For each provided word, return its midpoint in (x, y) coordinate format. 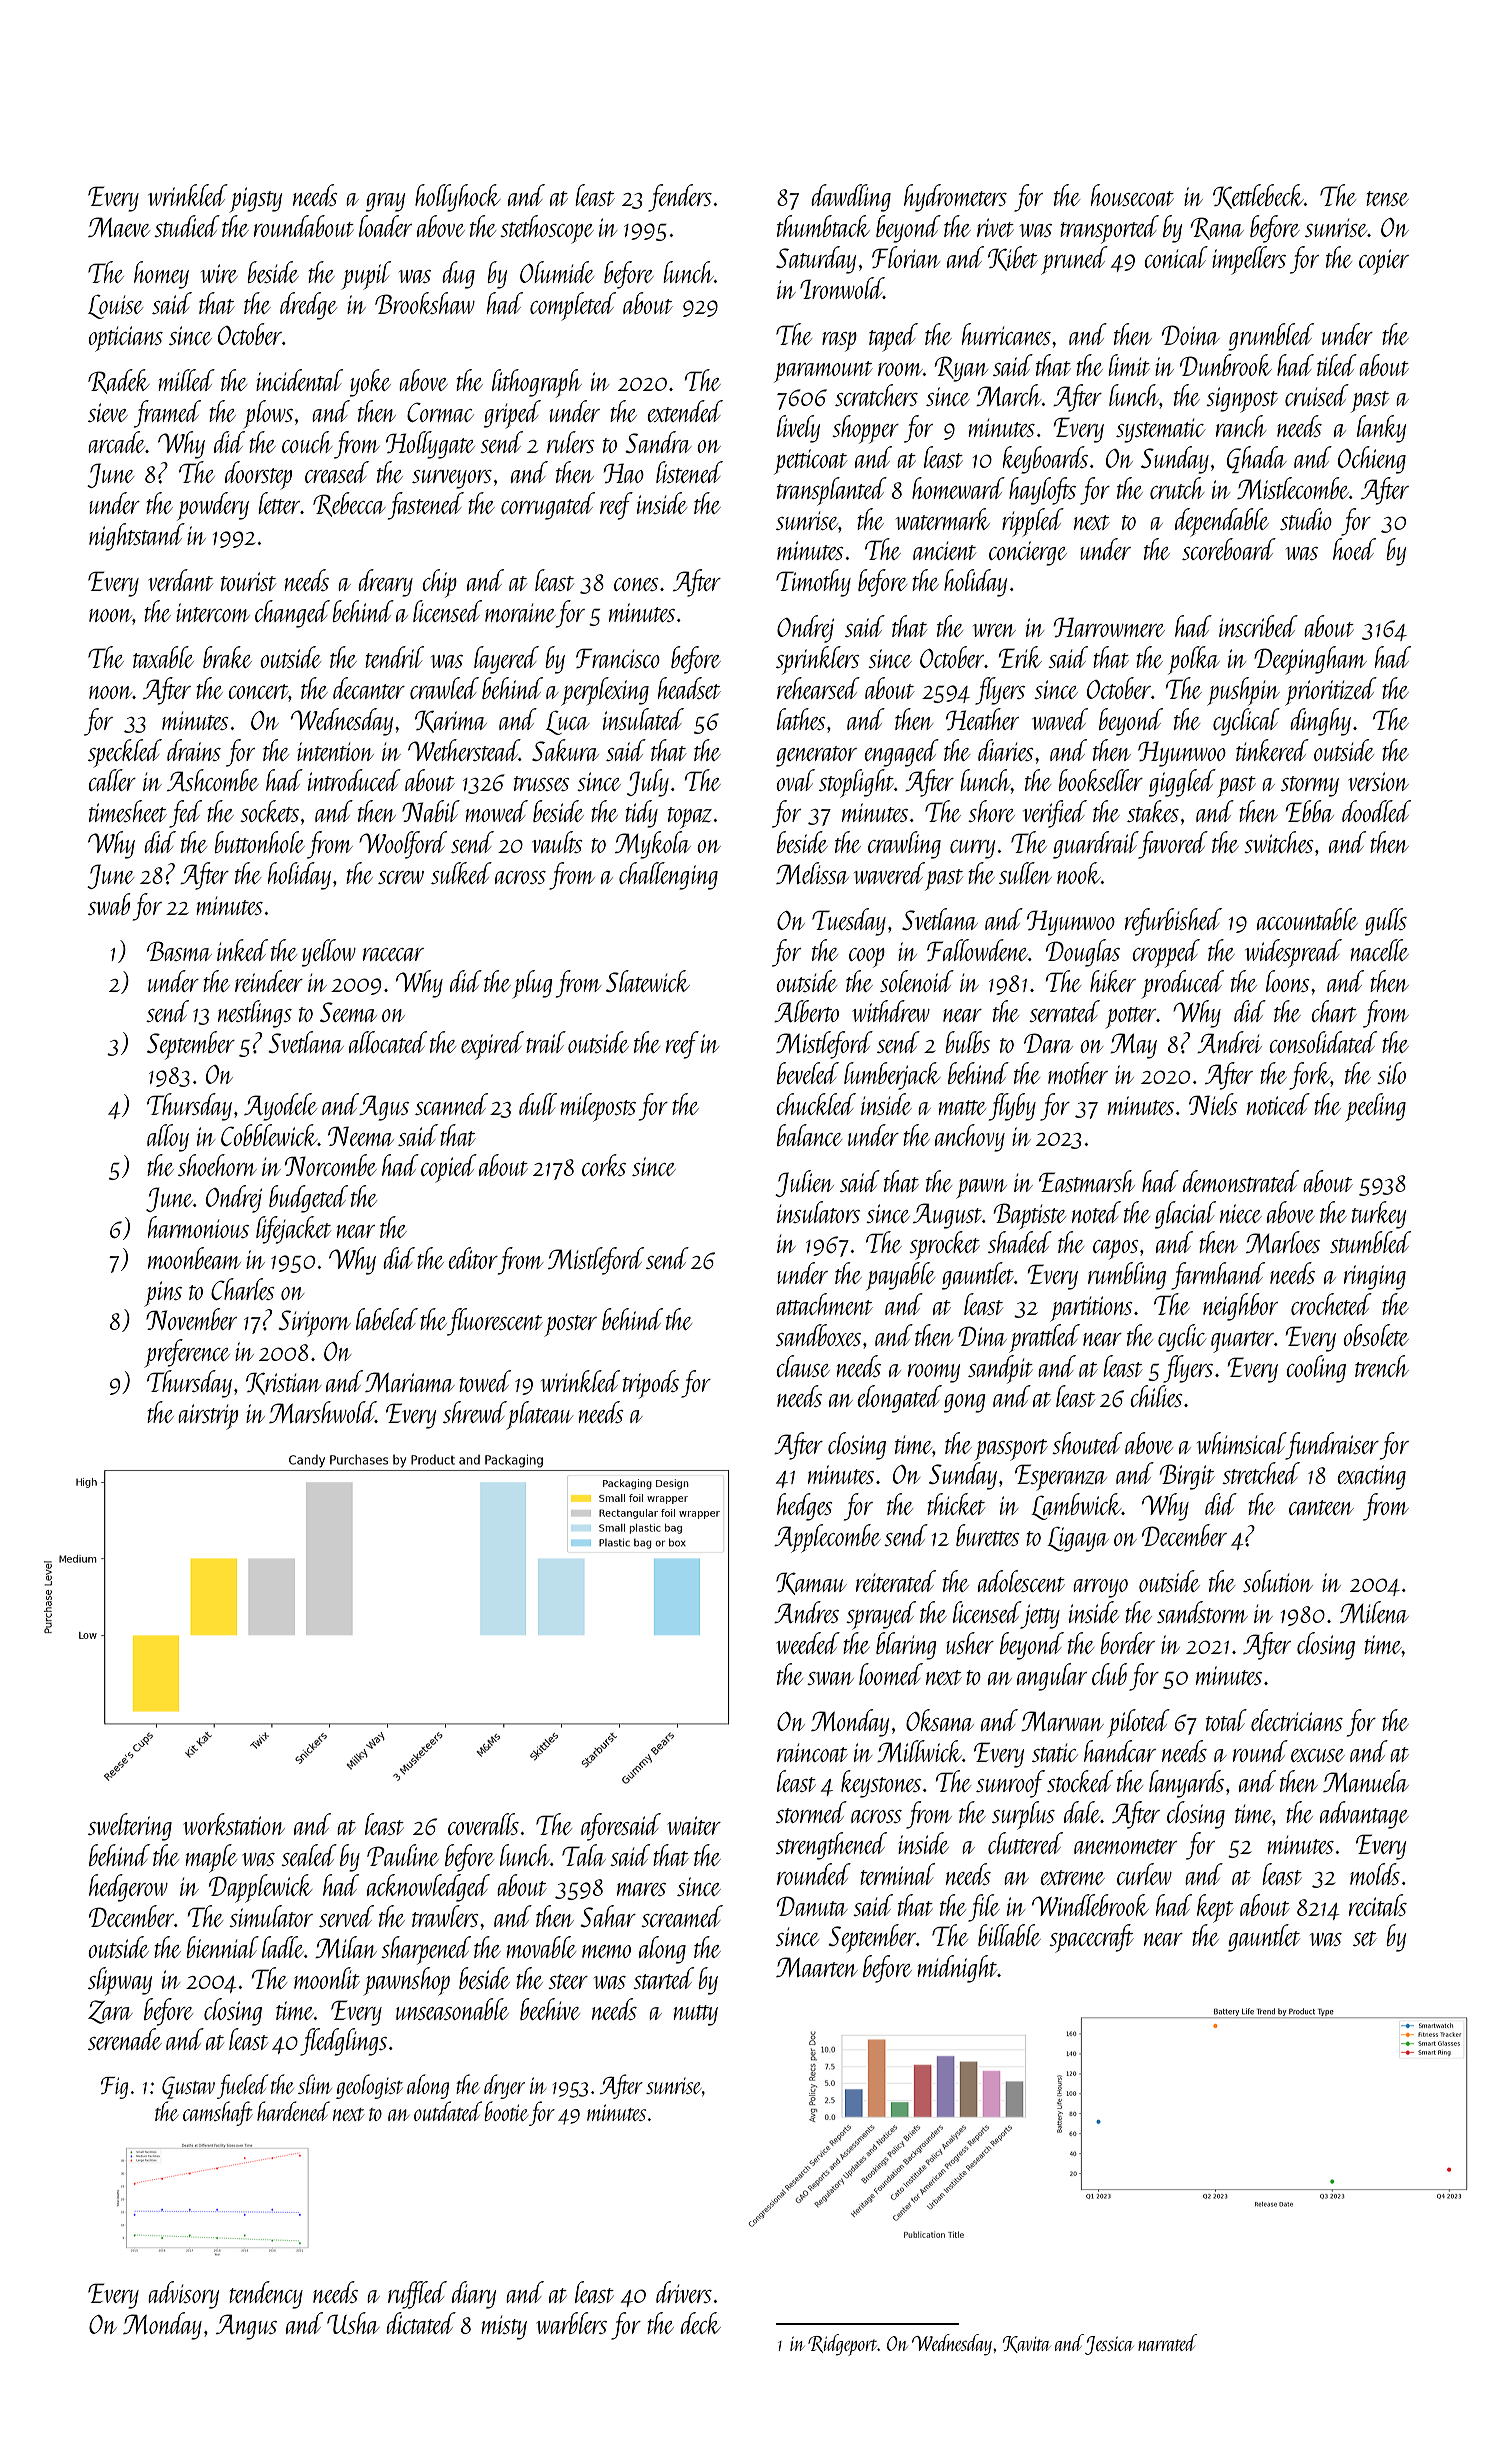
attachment (824, 1304)
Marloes (1283, 1242)
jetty (1040, 1616)
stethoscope (547, 229)
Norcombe (331, 1165)
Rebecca (349, 504)
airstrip (208, 1417)
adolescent (1021, 1581)
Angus (246, 2327)
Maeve (119, 227)
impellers (1249, 260)
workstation (234, 1824)
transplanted (832, 491)
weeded (808, 1643)
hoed (1354, 549)
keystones (881, 1784)
